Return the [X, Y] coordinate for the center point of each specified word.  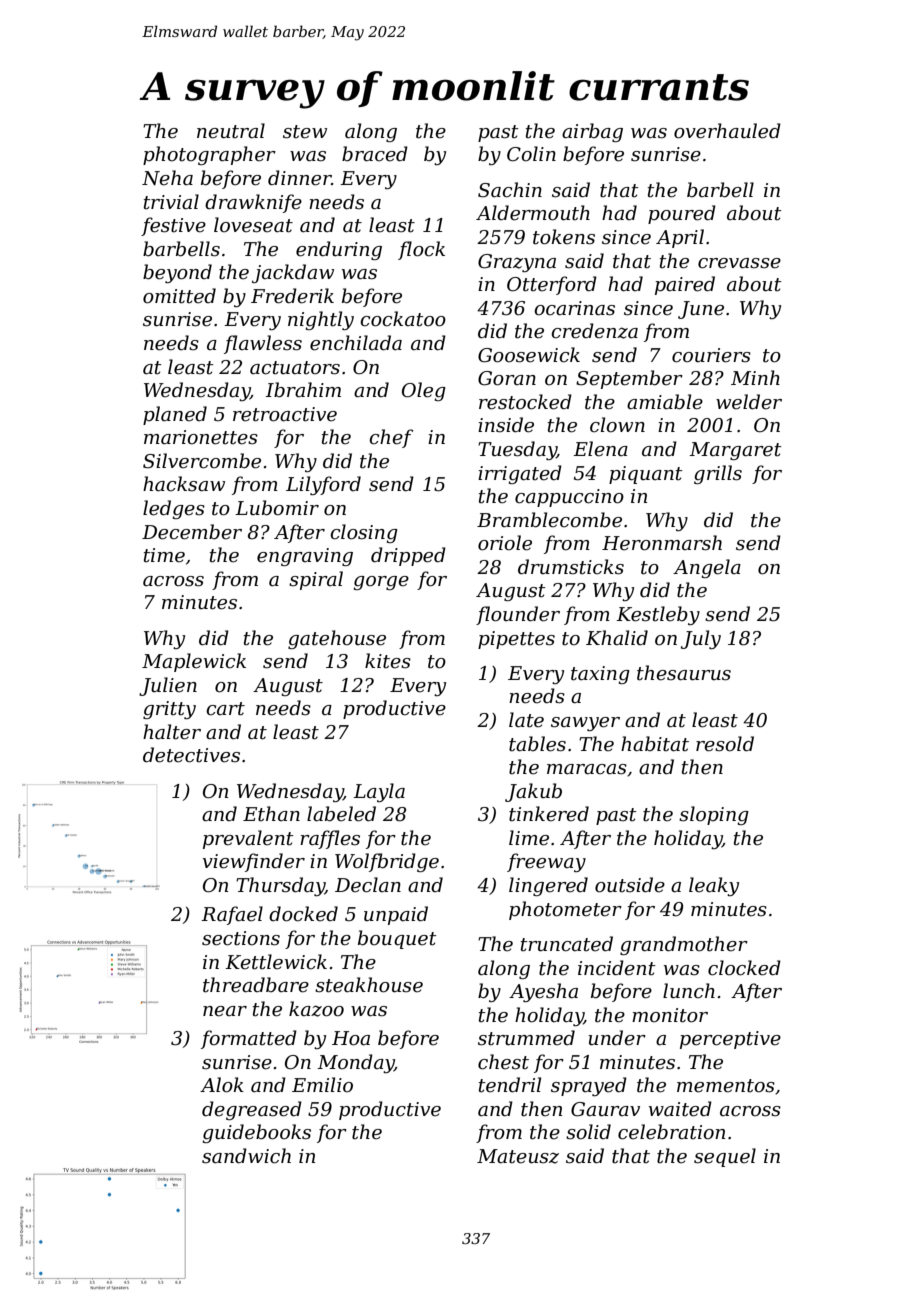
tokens [564, 237]
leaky [714, 886]
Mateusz [518, 1156]
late [526, 720]
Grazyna [517, 263]
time [164, 555]
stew [305, 132]
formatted [249, 1039]
